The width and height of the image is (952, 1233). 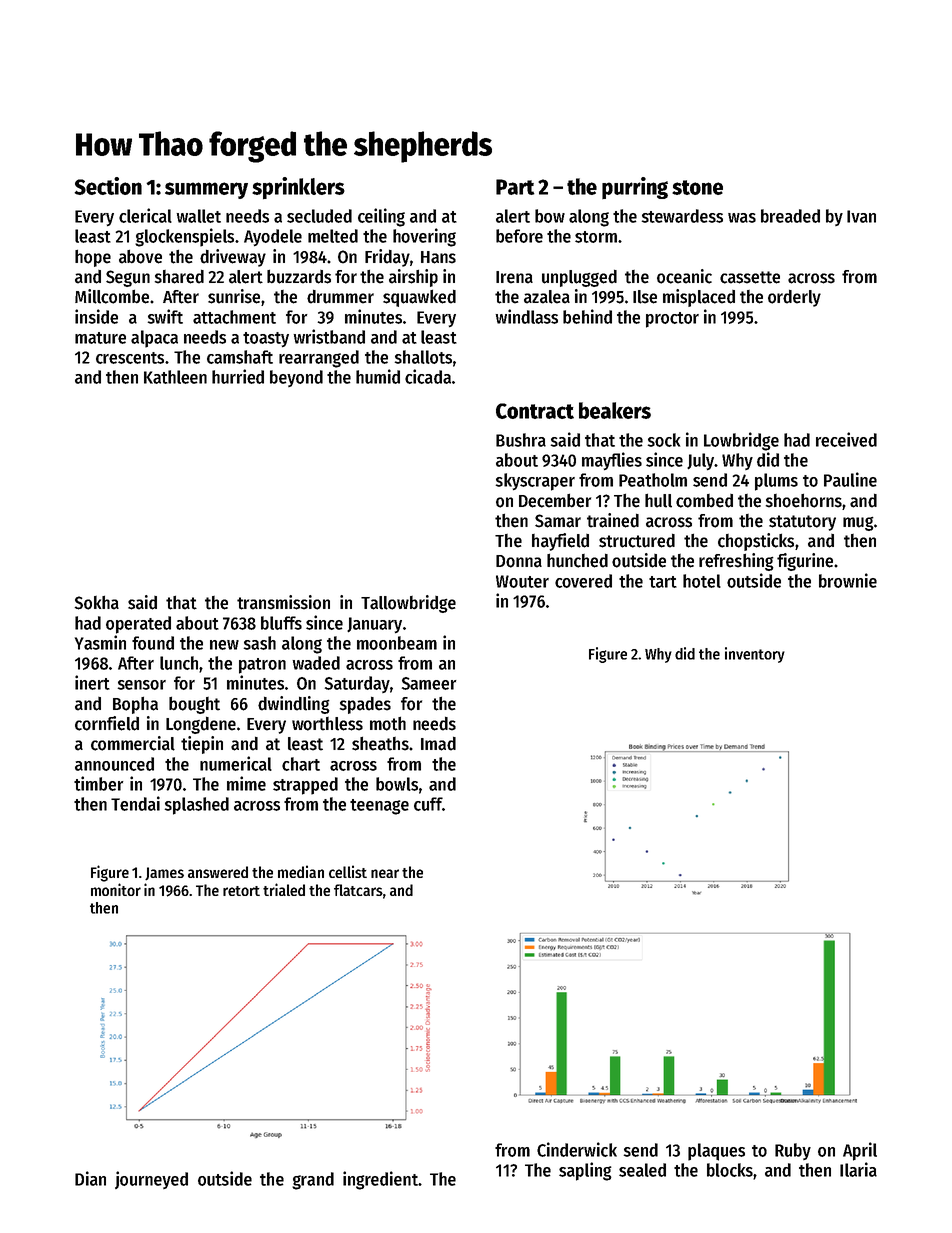 What do you see at coordinates (151, 1180) in the image?
I see `journeyed` at bounding box center [151, 1180].
